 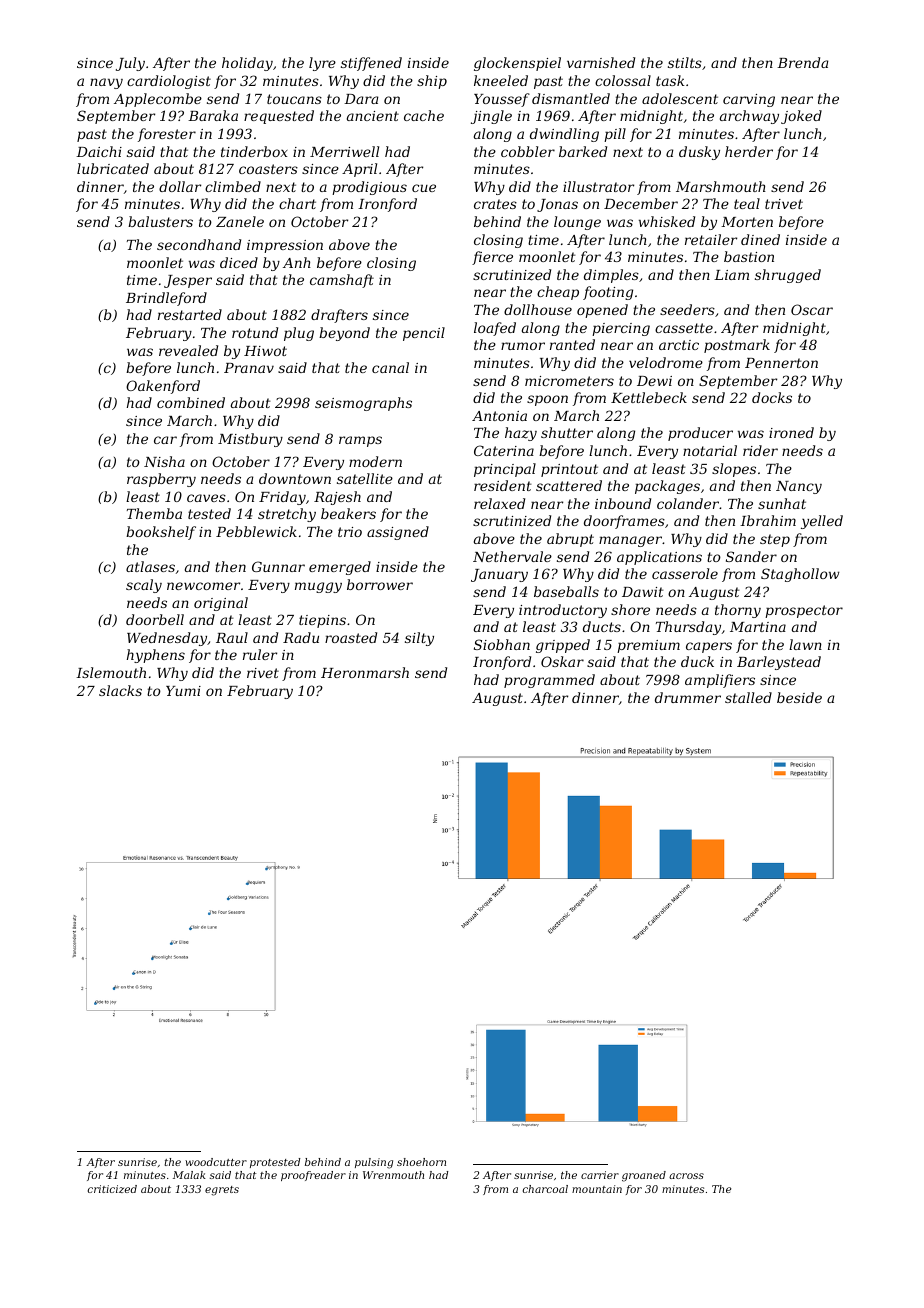 I want to click on stiffened, so click(x=371, y=64).
